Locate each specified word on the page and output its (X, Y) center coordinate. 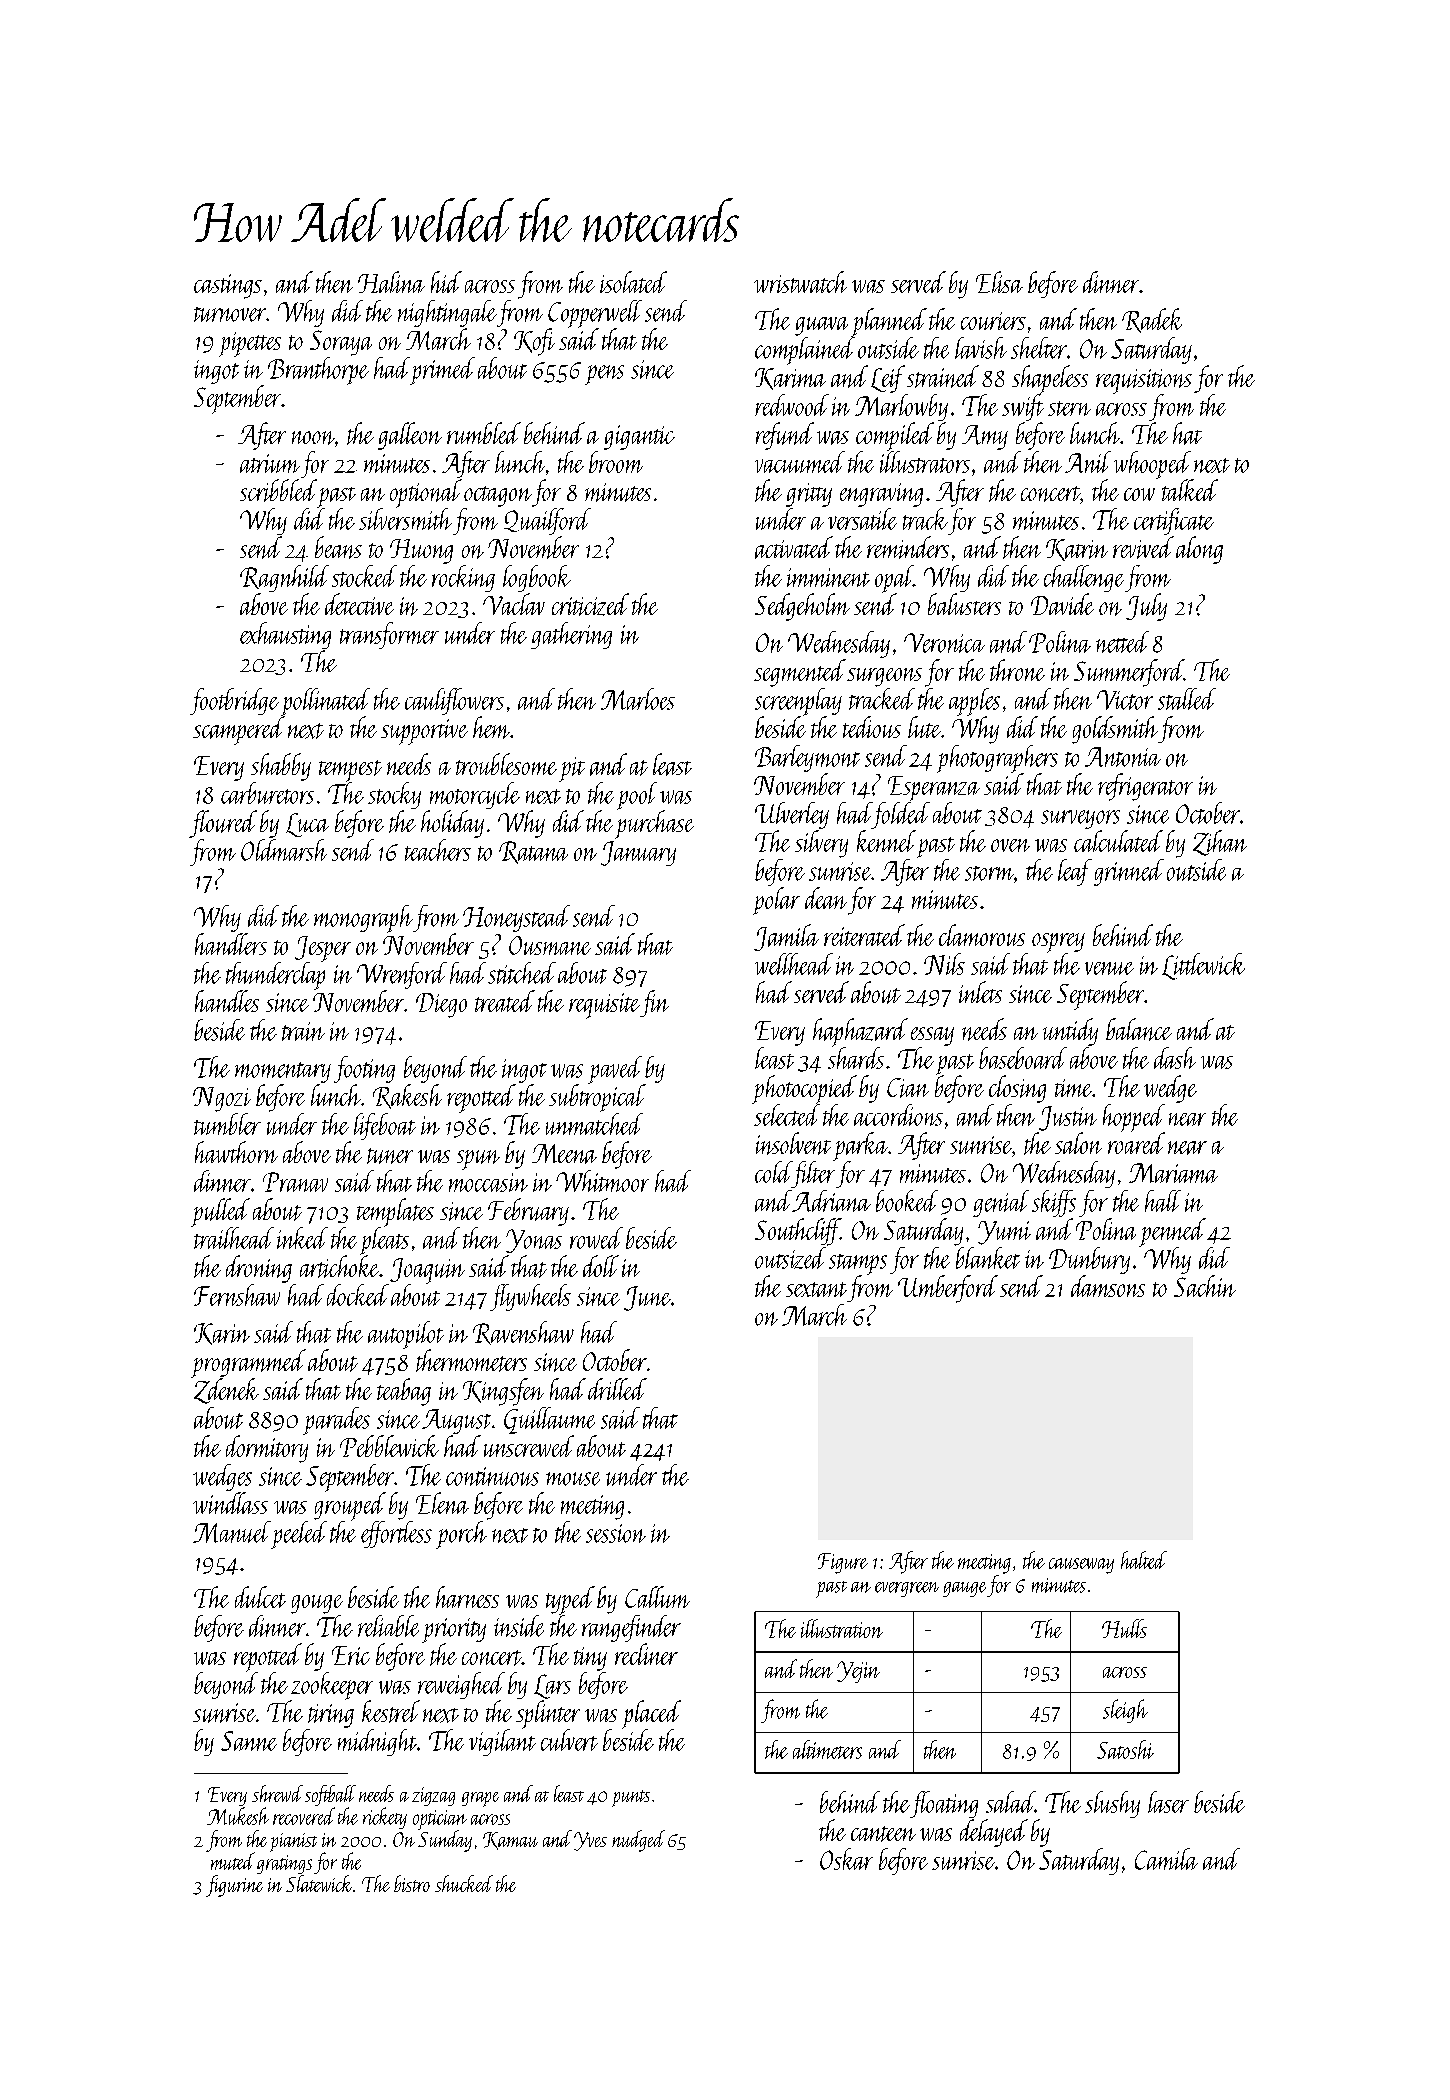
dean (826, 898)
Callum (657, 1597)
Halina (391, 282)
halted (1144, 1560)
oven (1010, 845)
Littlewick (1203, 966)
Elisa (999, 282)
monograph (363, 919)
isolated (633, 282)
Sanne (249, 1741)
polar (776, 901)
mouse (573, 1479)
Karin (222, 1334)
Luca (307, 825)
